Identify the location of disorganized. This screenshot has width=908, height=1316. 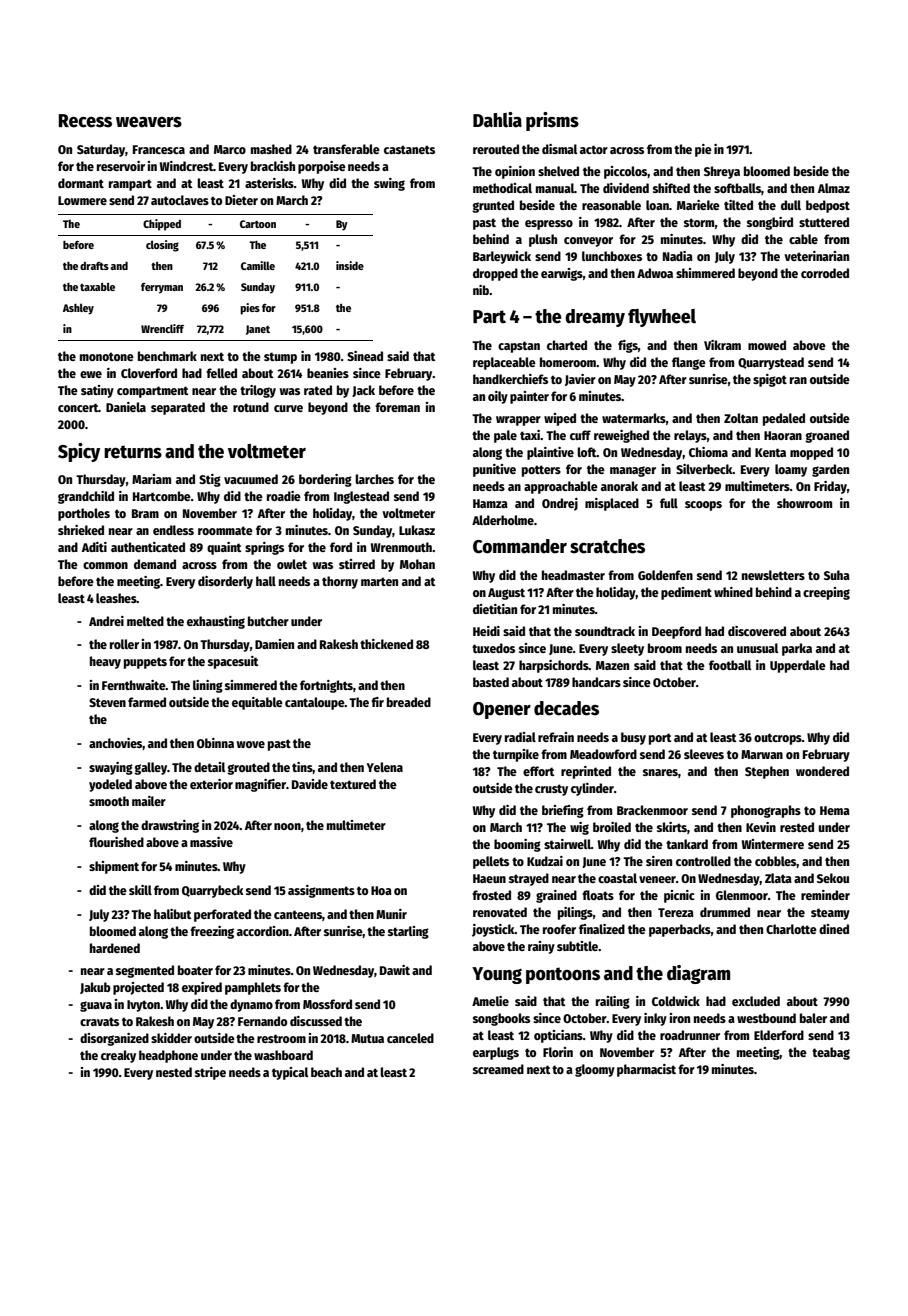
(114, 1039).
